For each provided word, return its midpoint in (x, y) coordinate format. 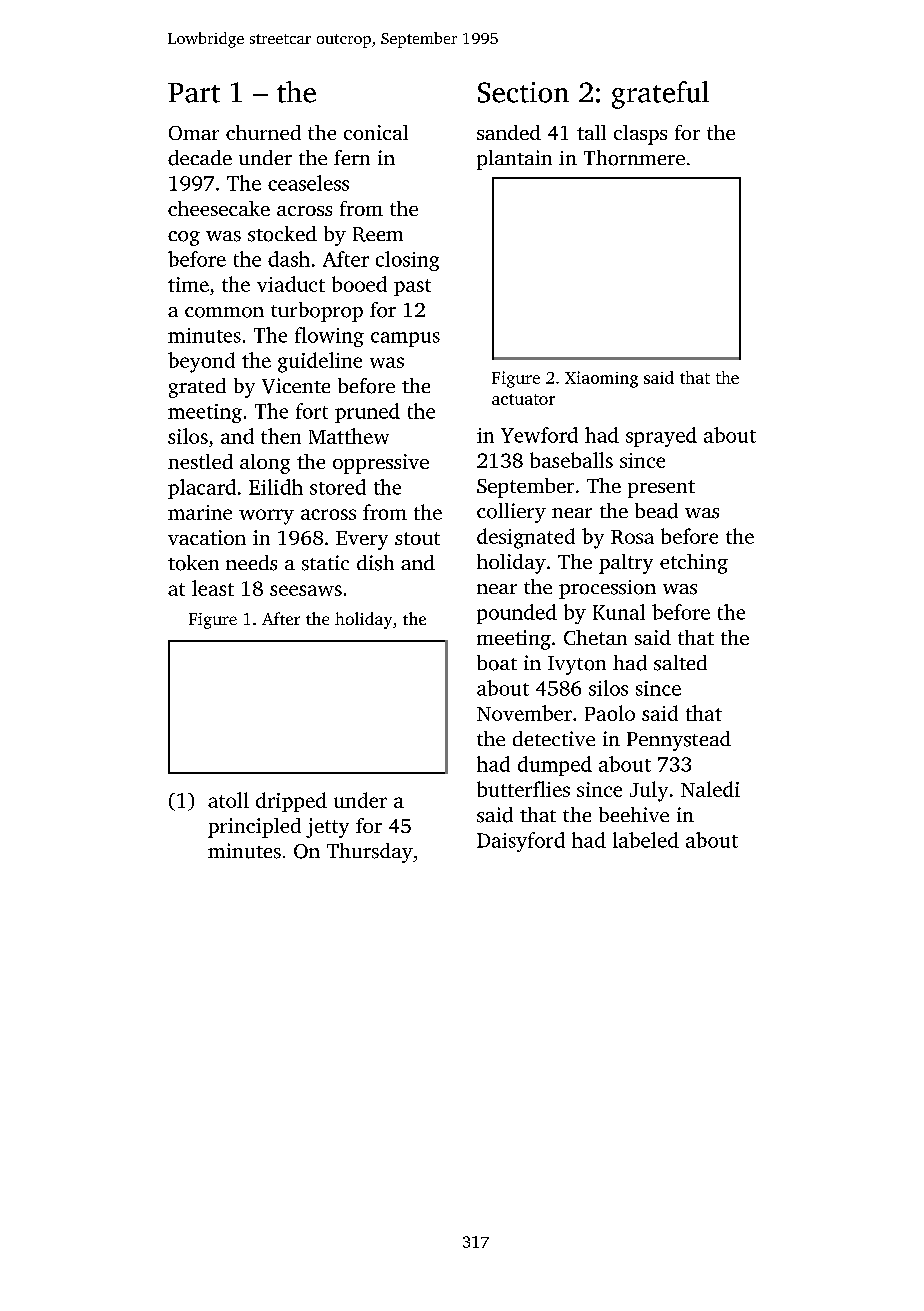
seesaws (306, 590)
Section (523, 92)
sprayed (661, 437)
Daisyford (521, 842)
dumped (555, 766)
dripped (291, 802)
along (265, 464)
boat (497, 663)
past (412, 287)
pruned (367, 413)
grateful (660, 95)
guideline (320, 362)
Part (194, 93)
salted (680, 663)
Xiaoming (601, 379)
